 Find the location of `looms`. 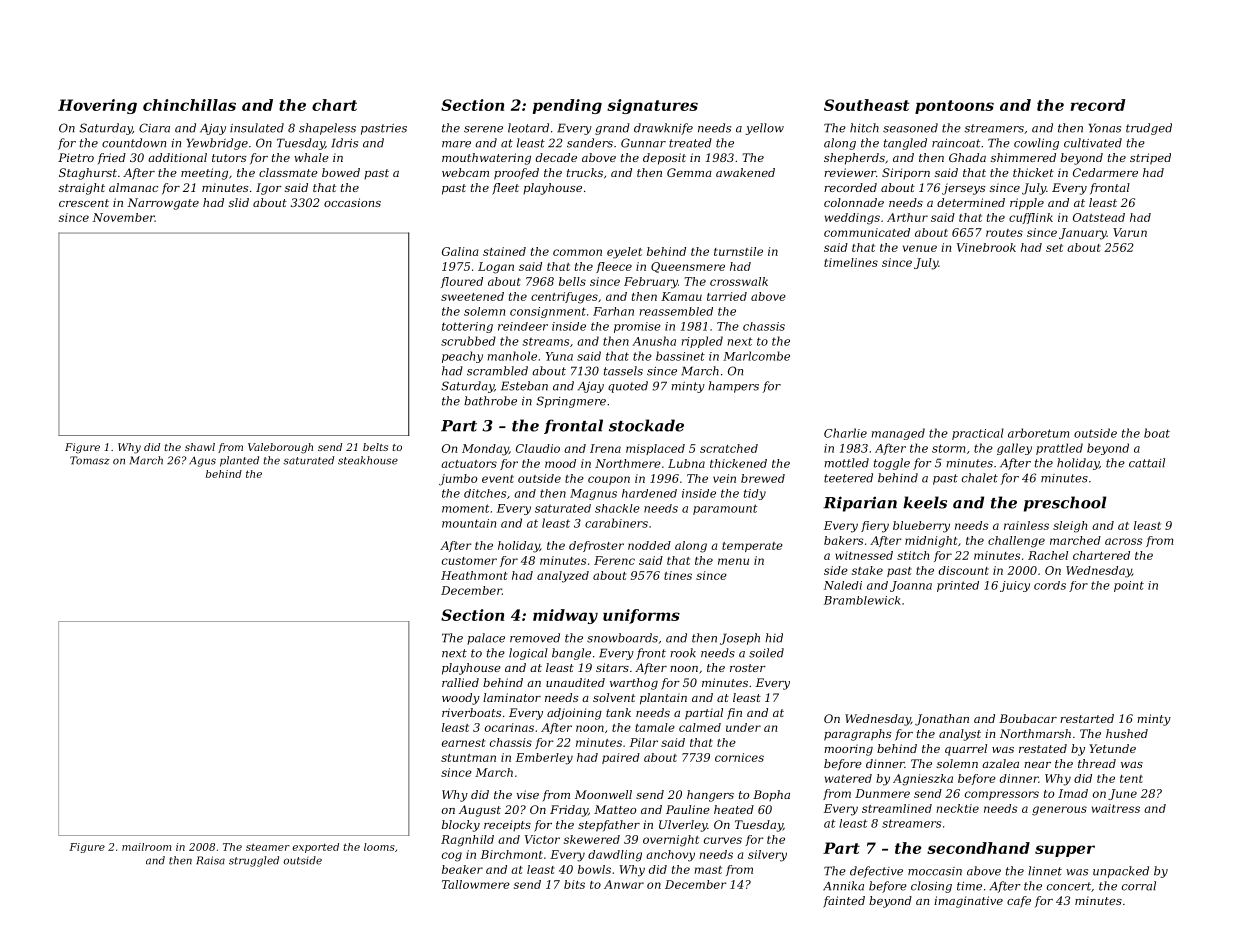

looms is located at coordinates (379, 847).
